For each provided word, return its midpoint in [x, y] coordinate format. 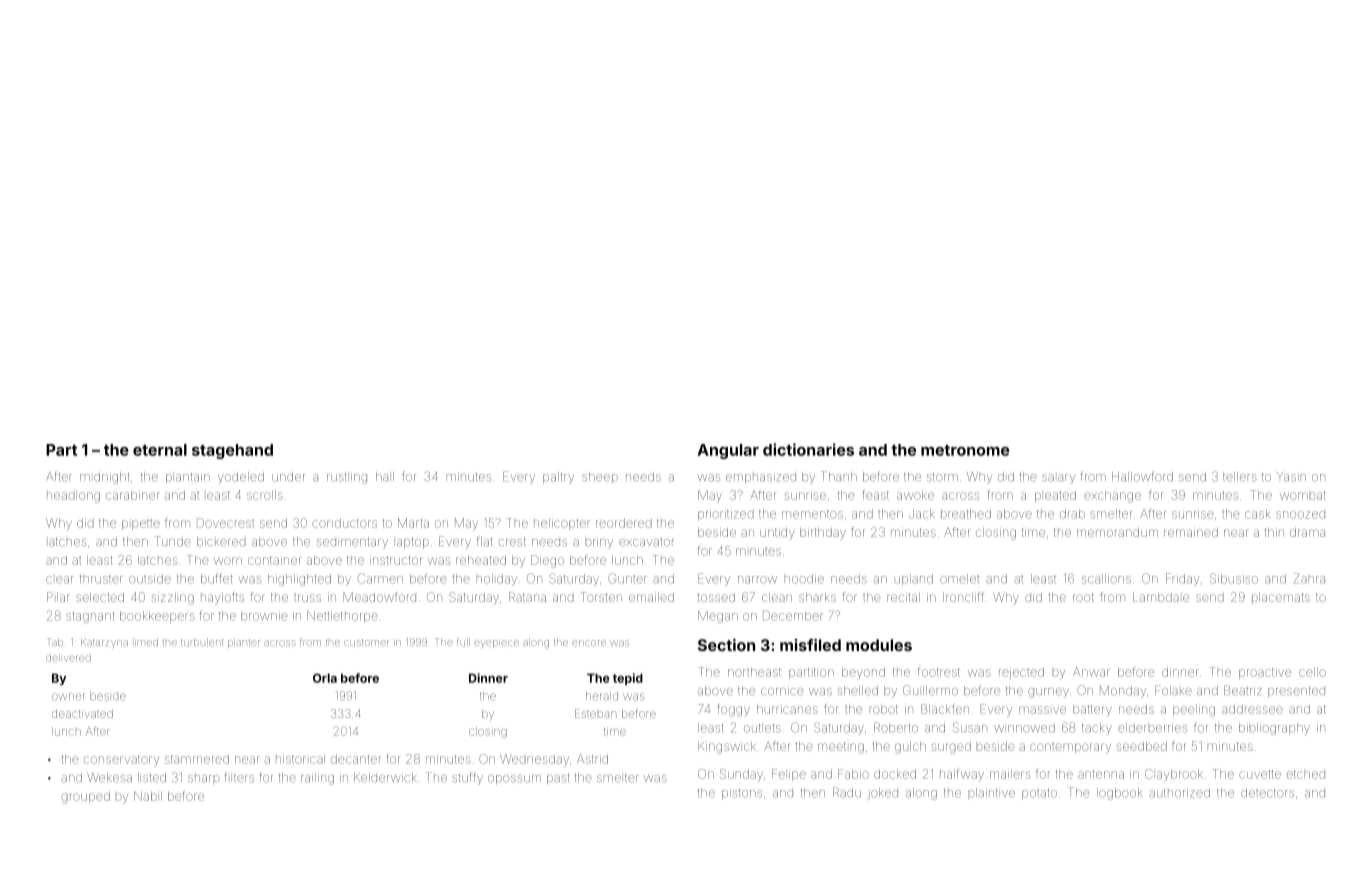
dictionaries [808, 449]
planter [244, 643]
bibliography [1274, 729]
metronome [965, 450]
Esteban [595, 713]
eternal [160, 450]
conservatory [121, 761]
